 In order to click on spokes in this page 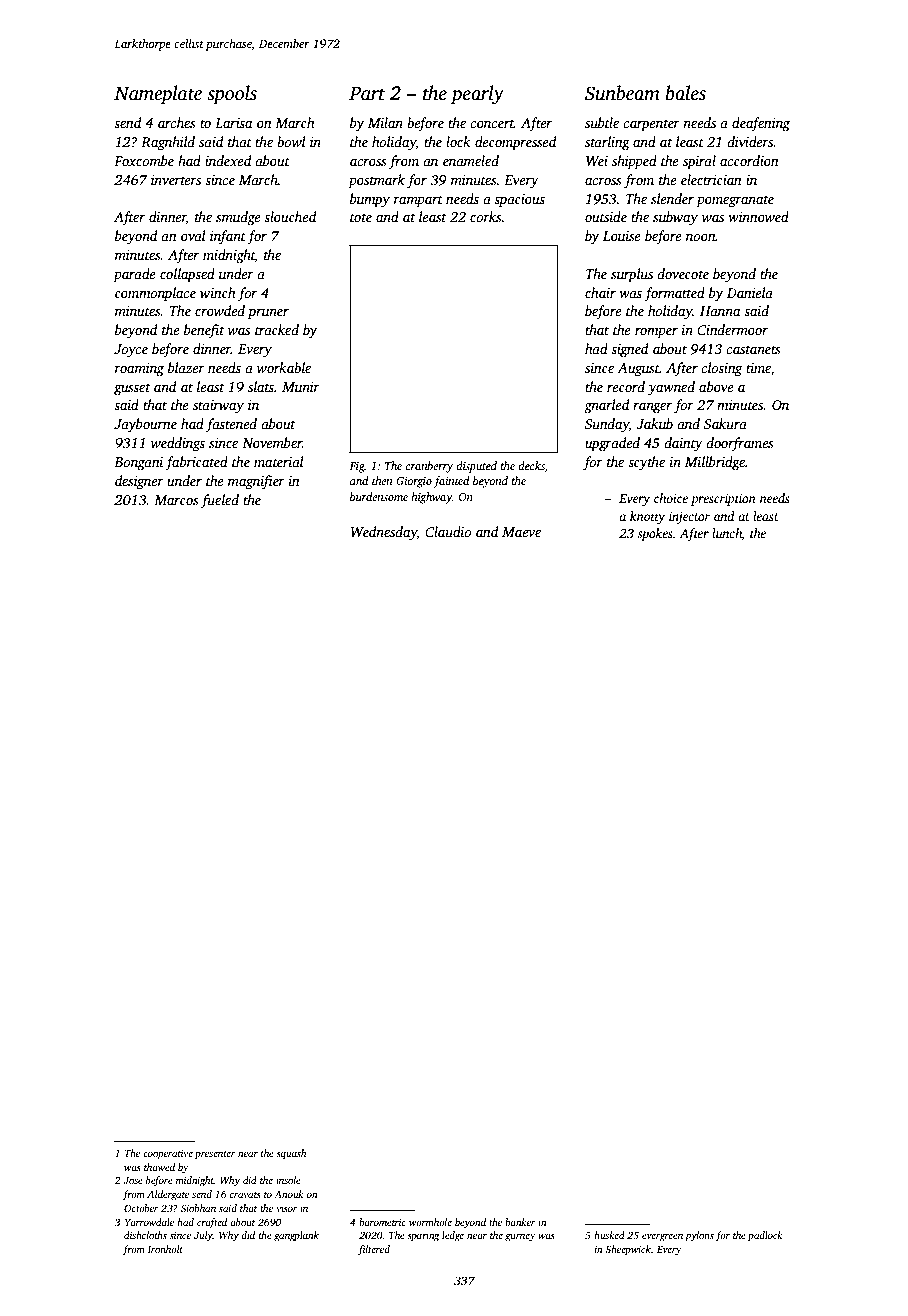, I will do `click(655, 534)`.
